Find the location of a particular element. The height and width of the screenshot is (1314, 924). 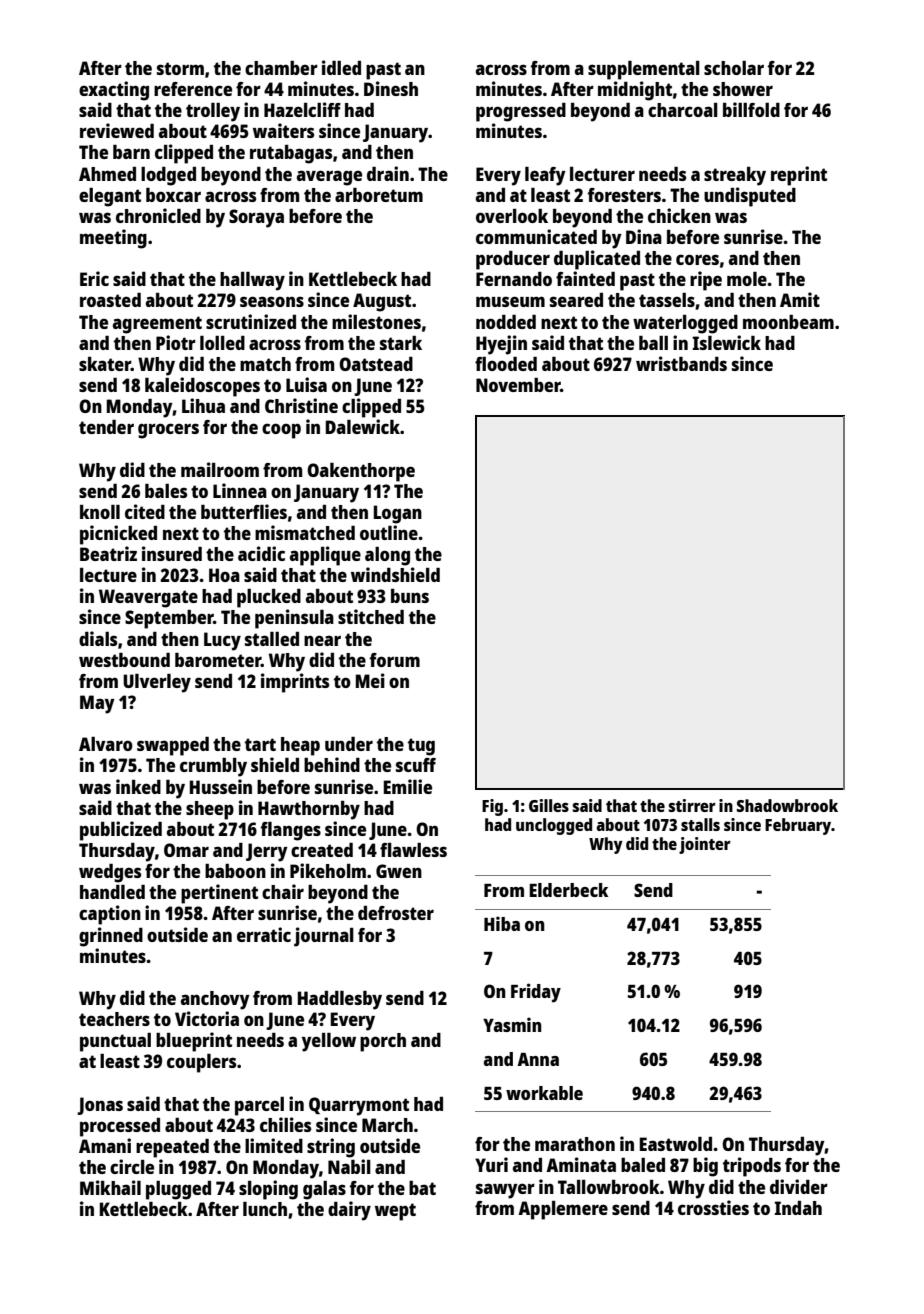

swapped is located at coordinates (173, 746).
